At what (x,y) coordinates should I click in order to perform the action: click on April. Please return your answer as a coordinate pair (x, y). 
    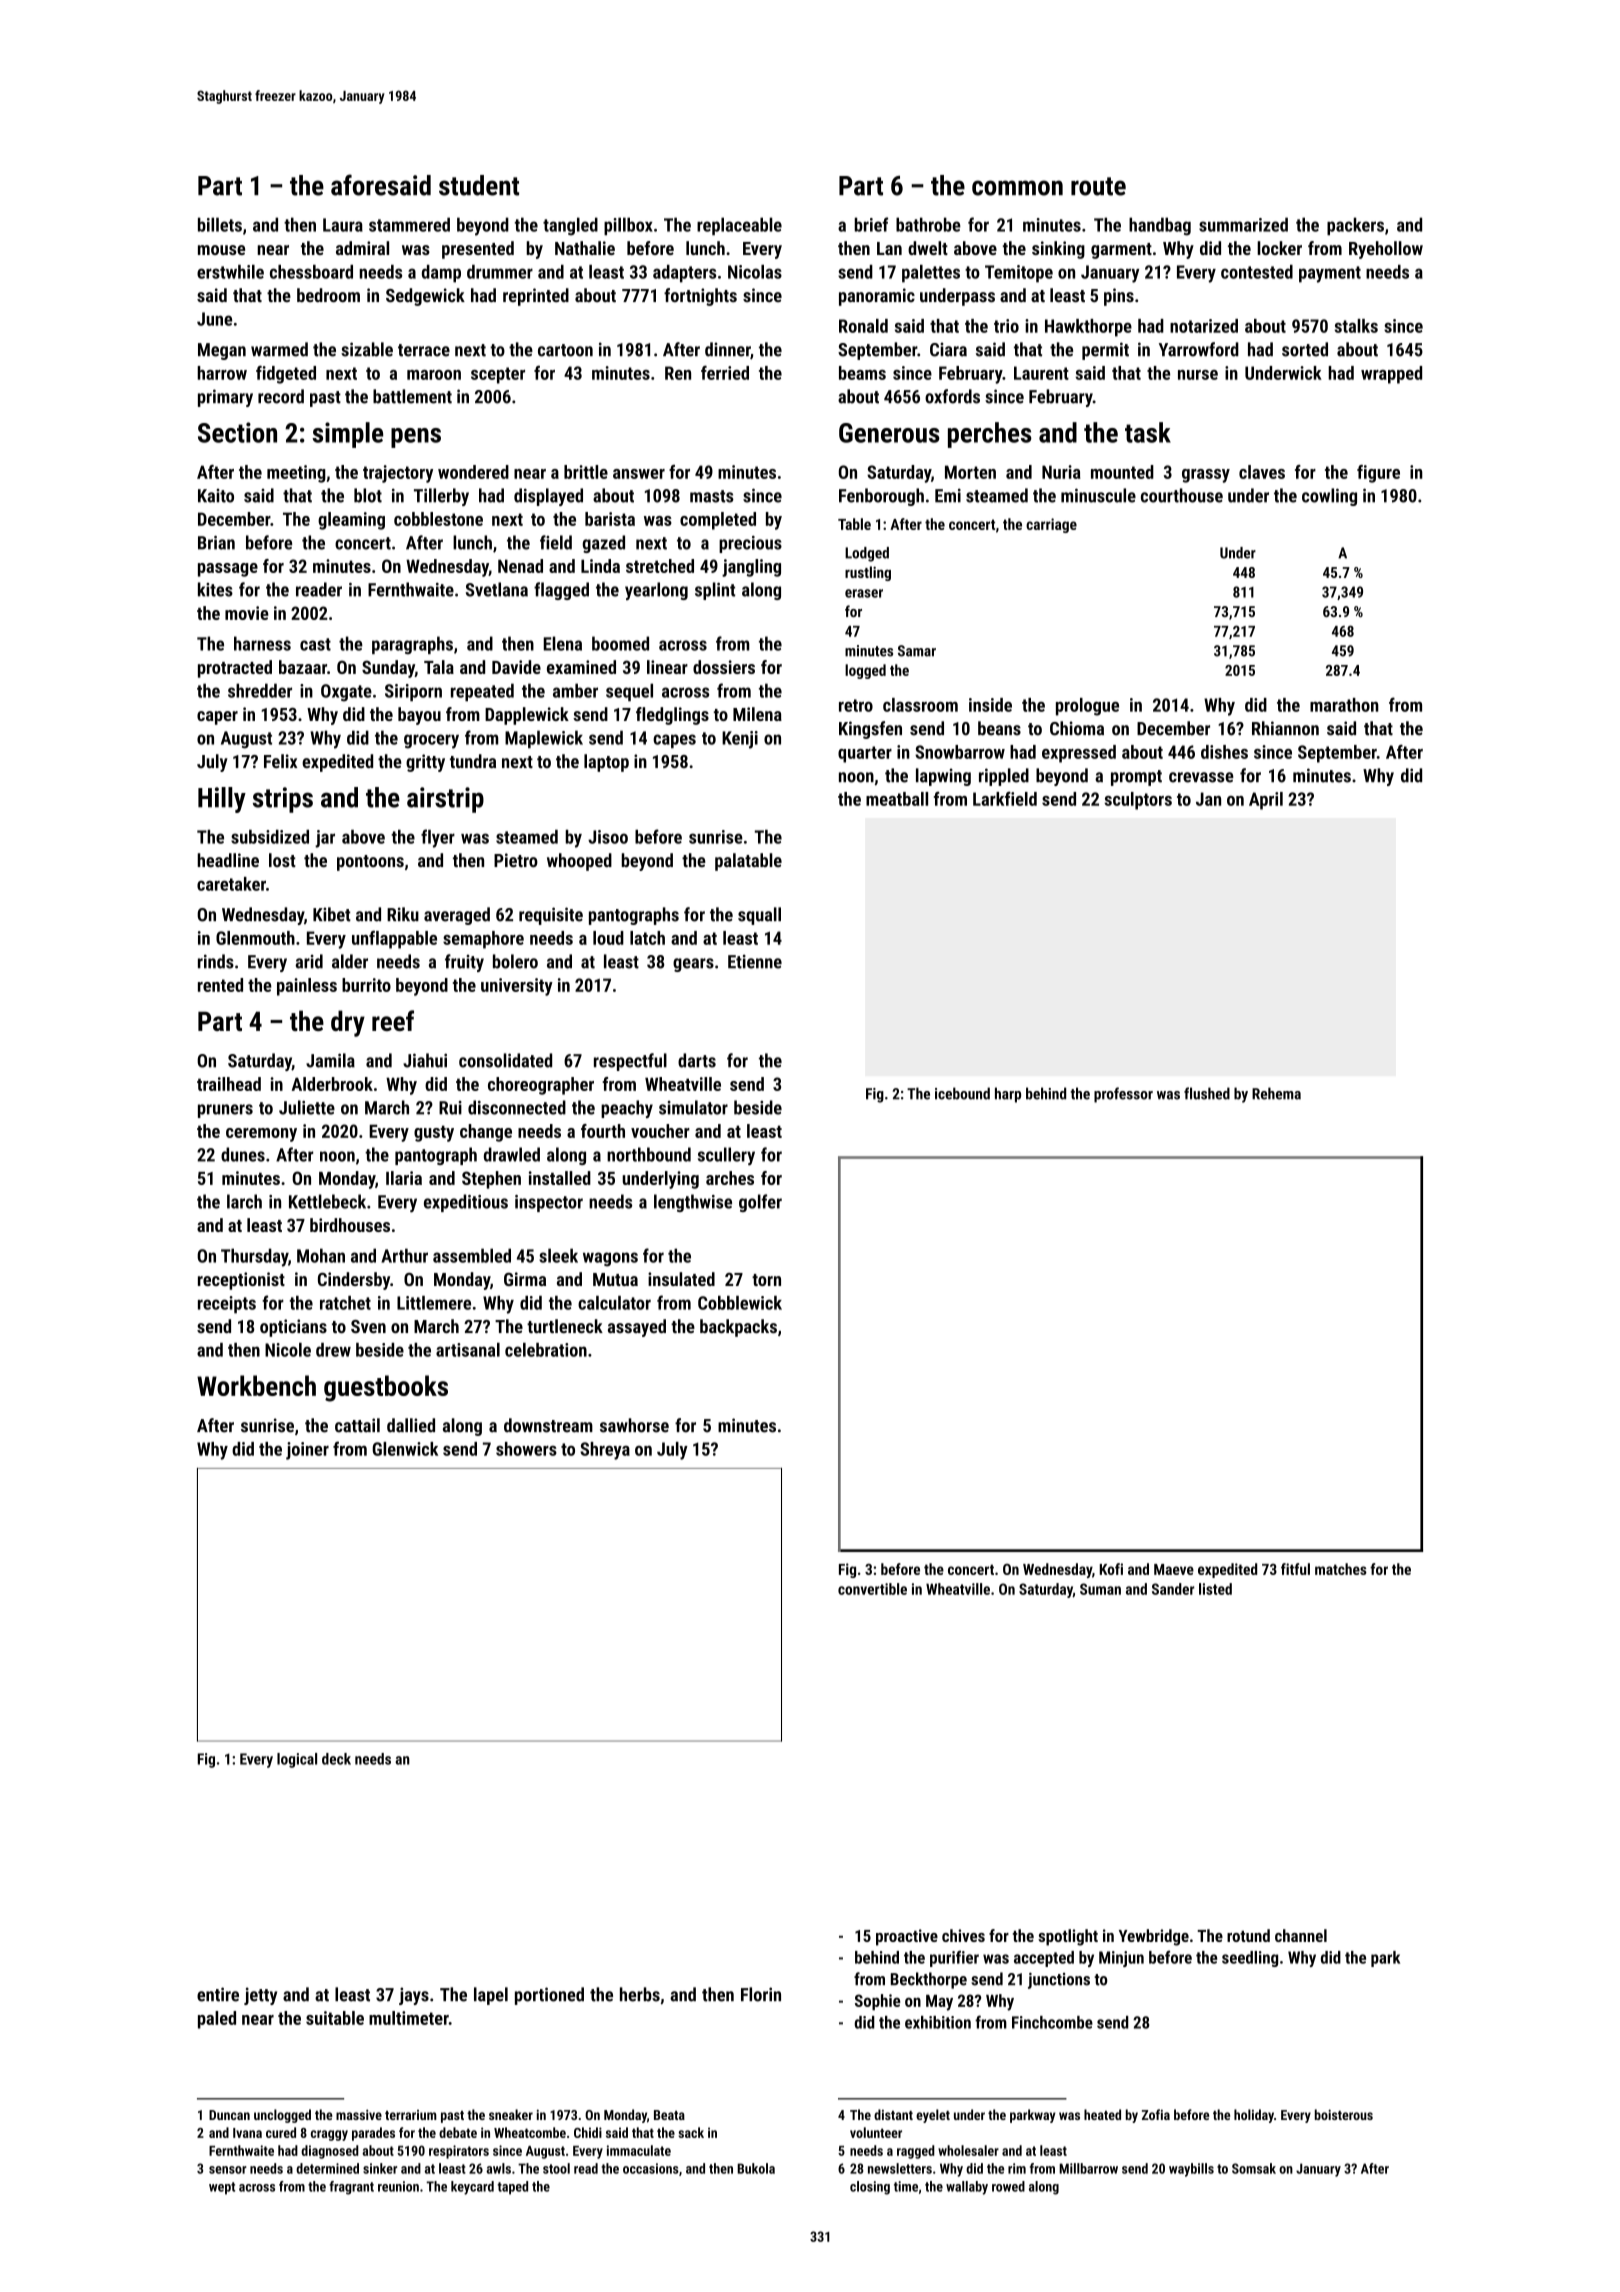
    Looking at the image, I should click on (1266, 801).
